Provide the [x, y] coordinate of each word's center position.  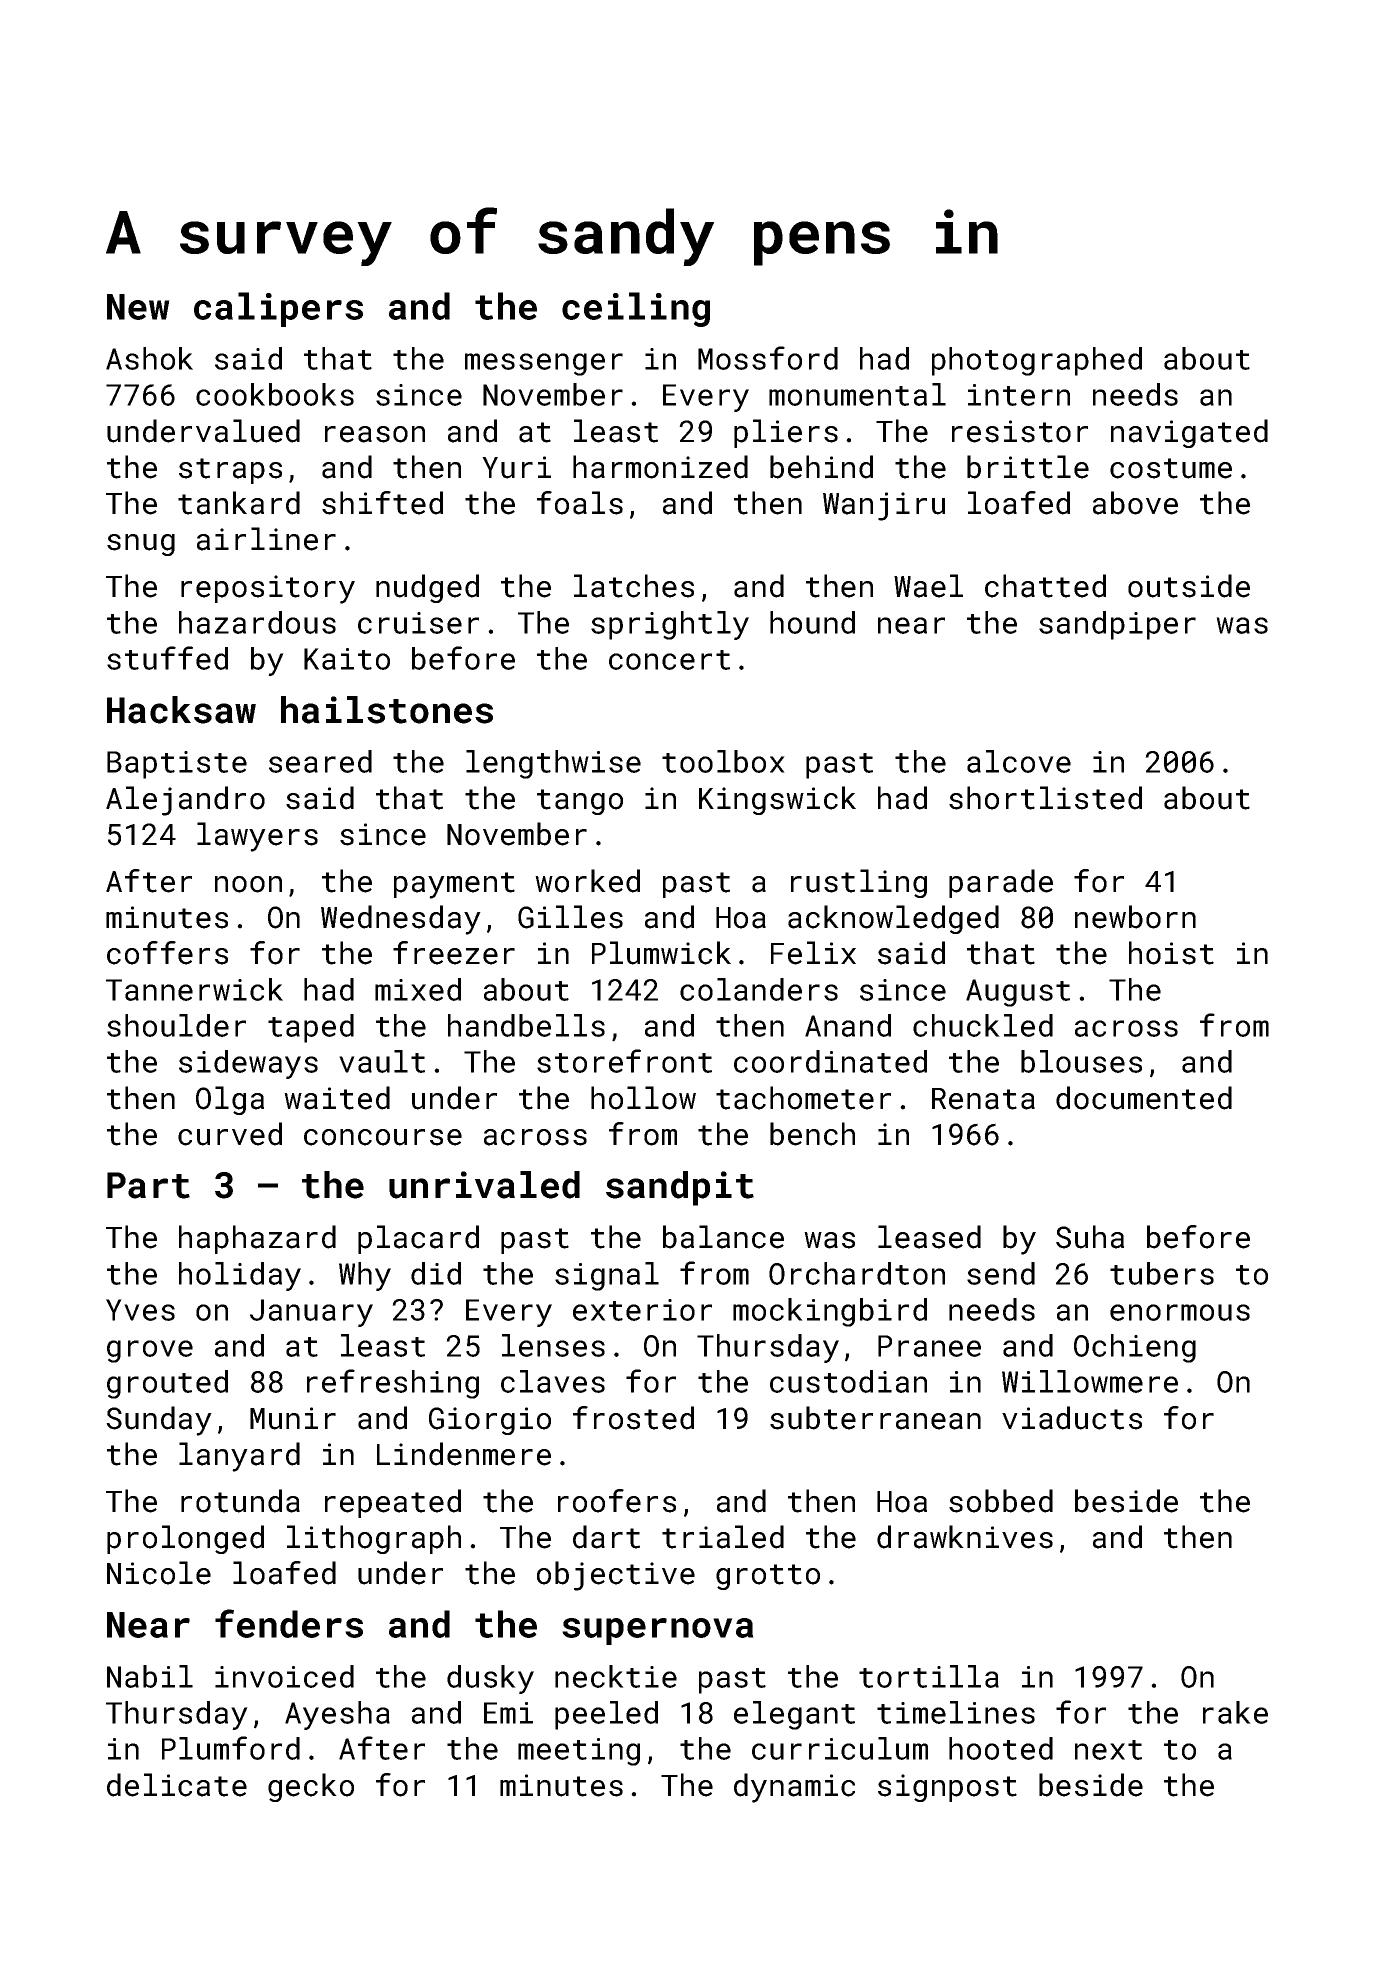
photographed [1037, 361]
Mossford [768, 358]
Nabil [150, 1676]
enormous [1180, 1312]
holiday [240, 1276]
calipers [278, 309]
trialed [723, 1537]
